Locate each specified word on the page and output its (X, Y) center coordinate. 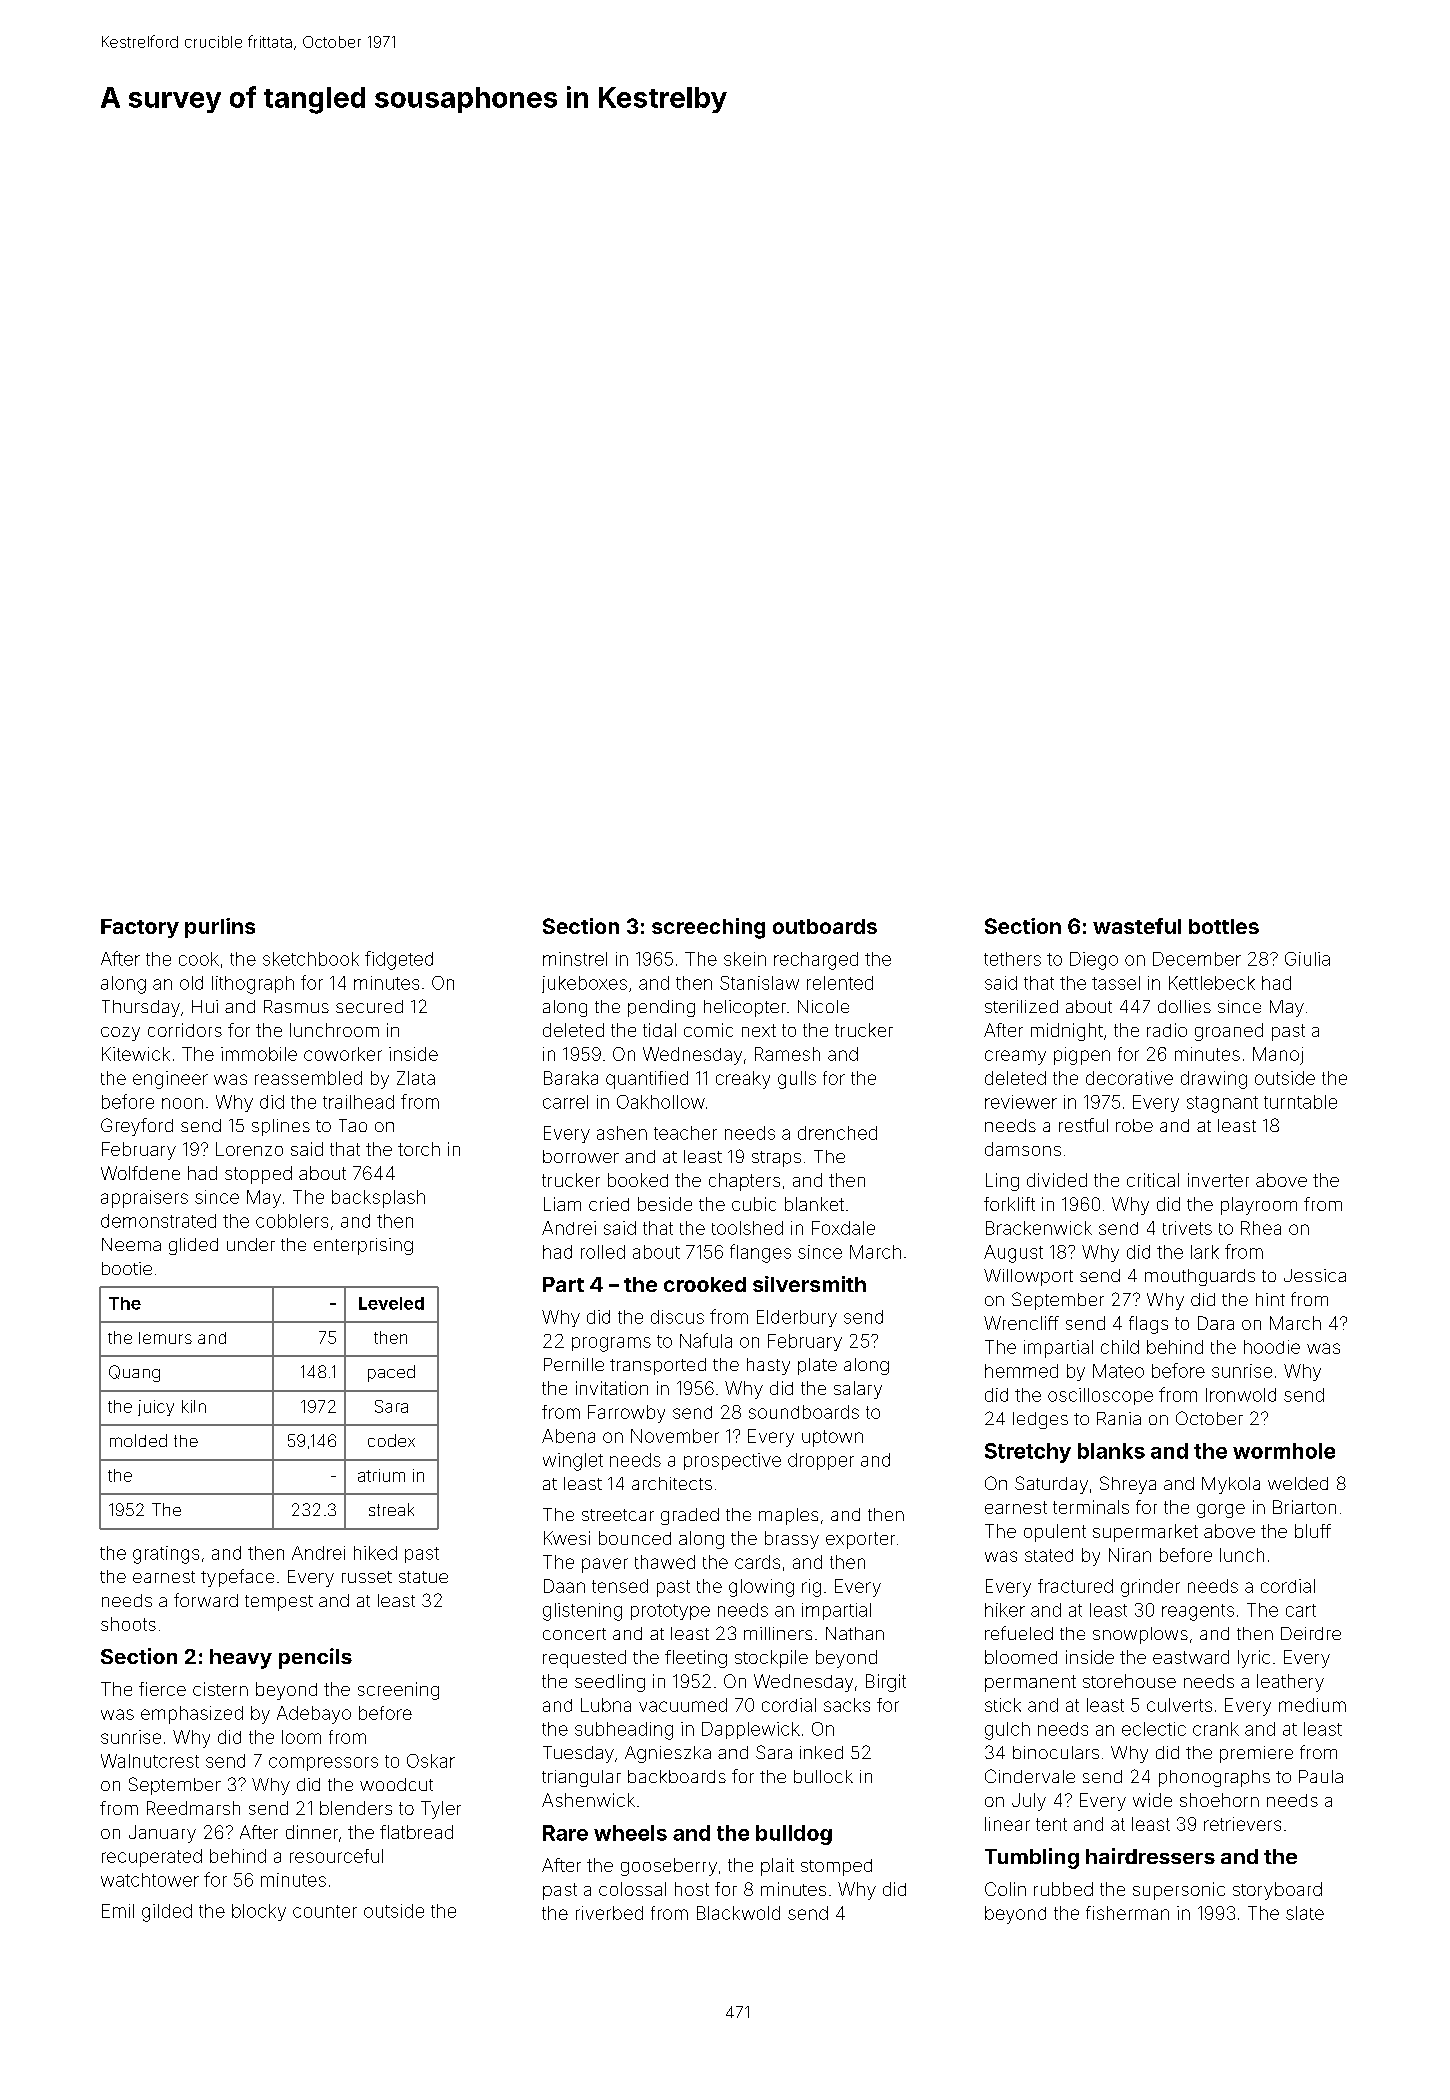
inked (821, 1752)
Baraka (571, 1078)
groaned (1229, 1032)
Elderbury (797, 1318)
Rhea (1261, 1228)
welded (1298, 1483)
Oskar (431, 1761)
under (251, 1244)
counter (325, 1911)
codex (391, 1440)
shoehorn (1219, 1800)
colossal (632, 1889)
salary (858, 1390)
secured (369, 1006)
